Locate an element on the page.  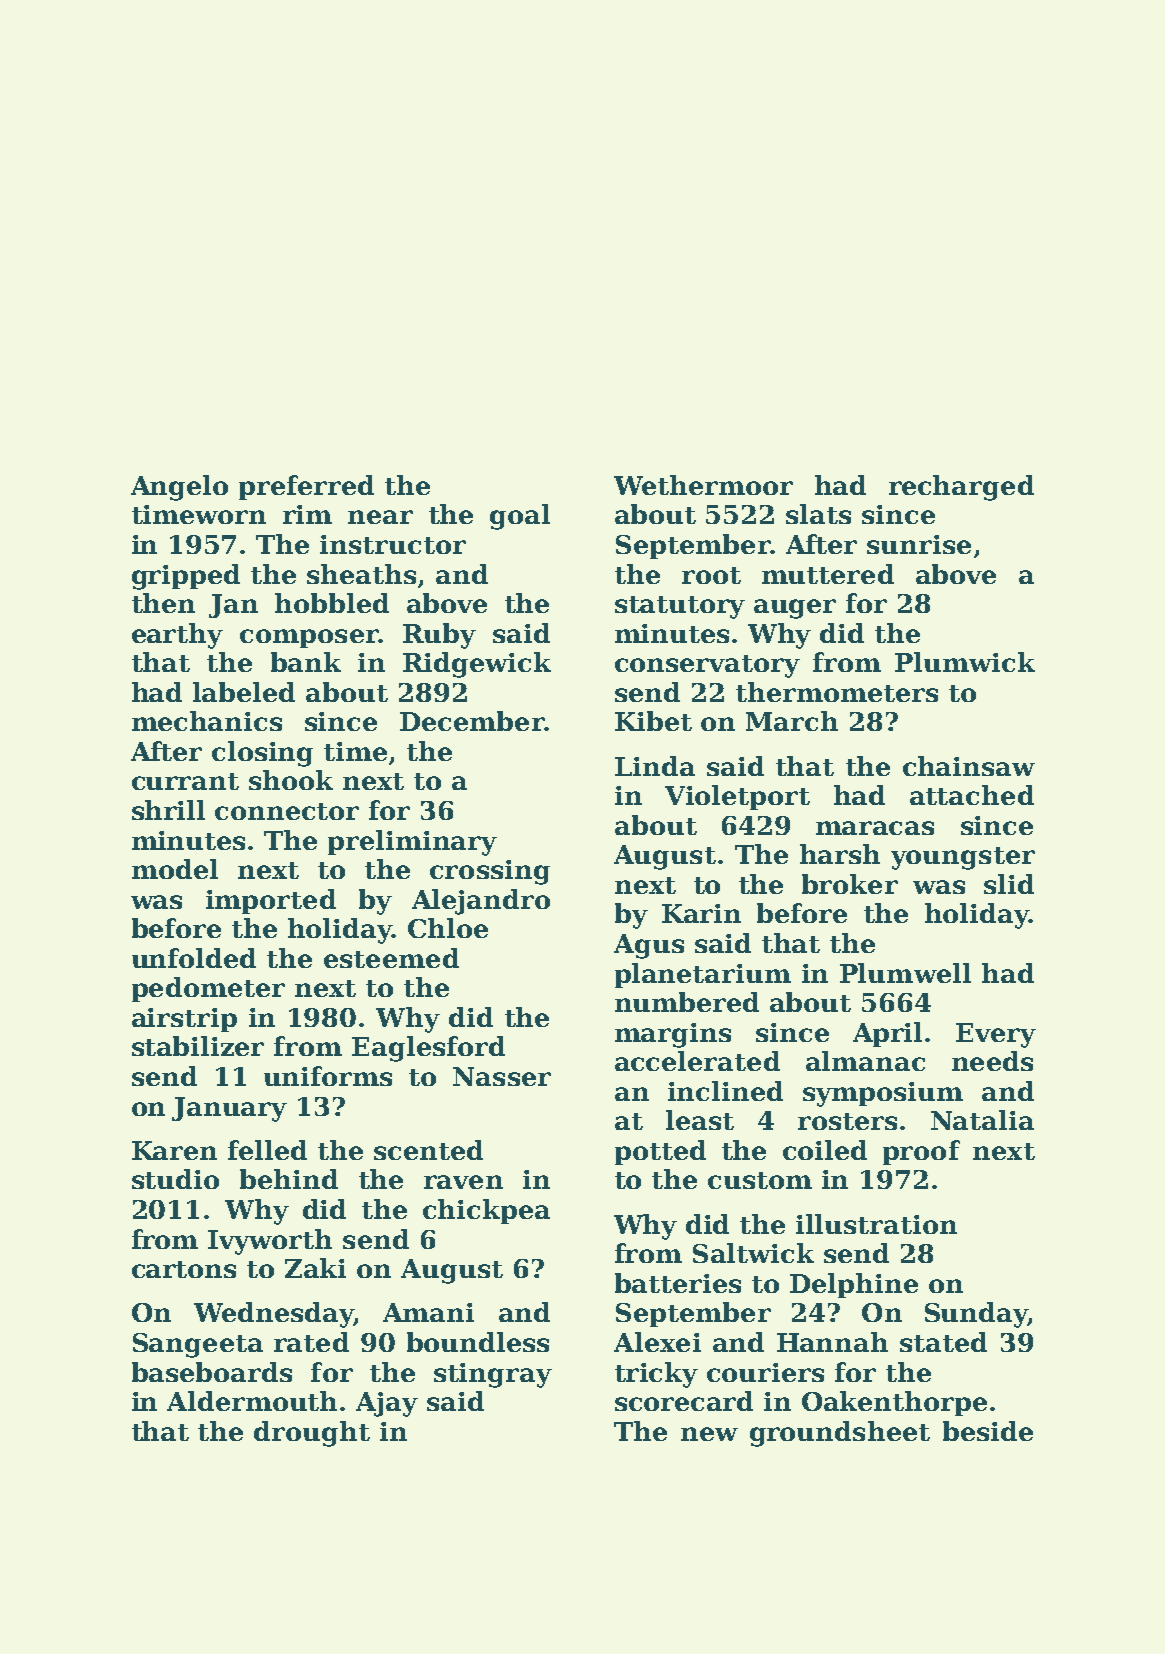
new is located at coordinates (709, 1434).
